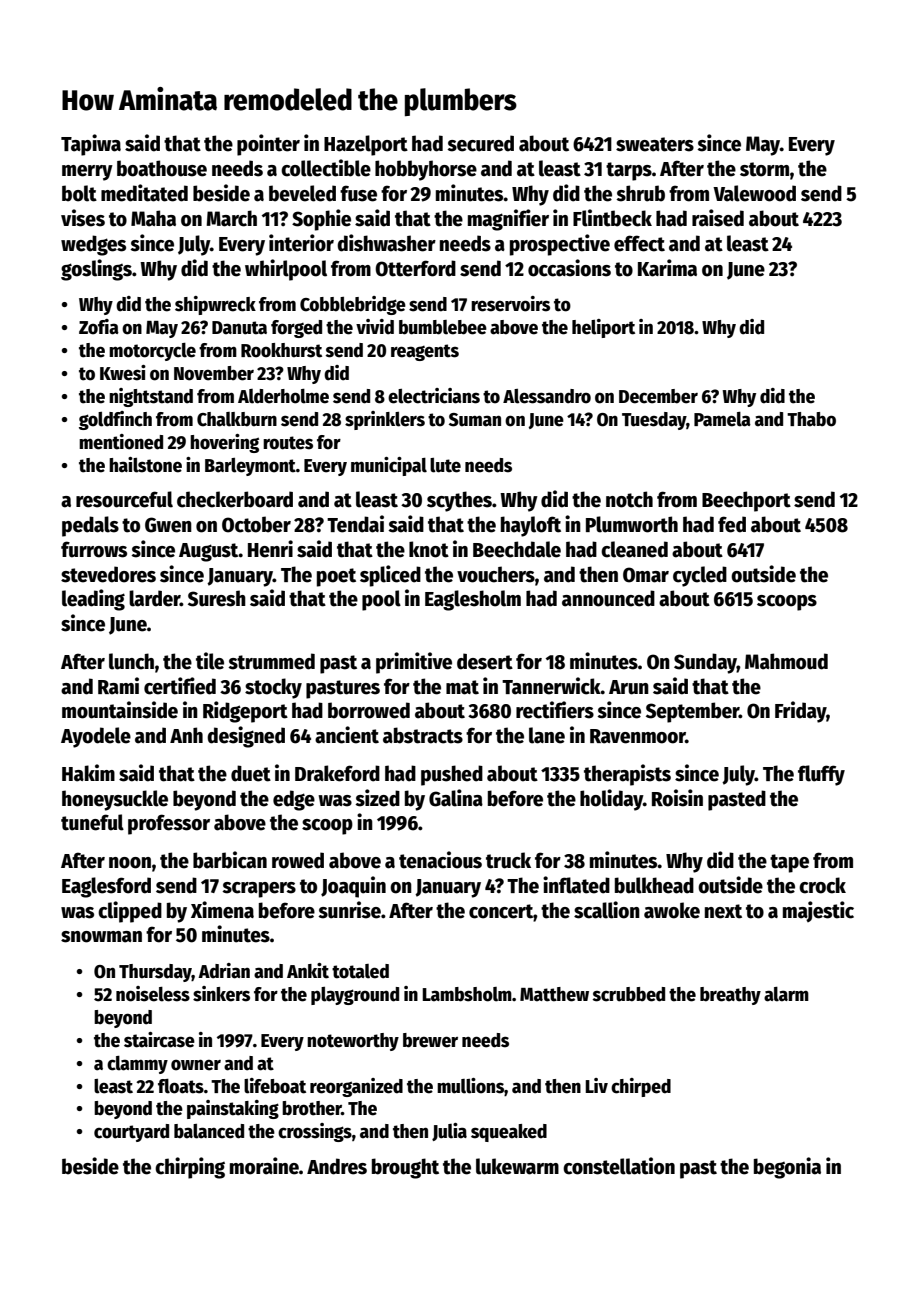 The height and width of the page is (1314, 924). Describe the element at coordinates (501, 911) in the page. I see `concert` at that location.
